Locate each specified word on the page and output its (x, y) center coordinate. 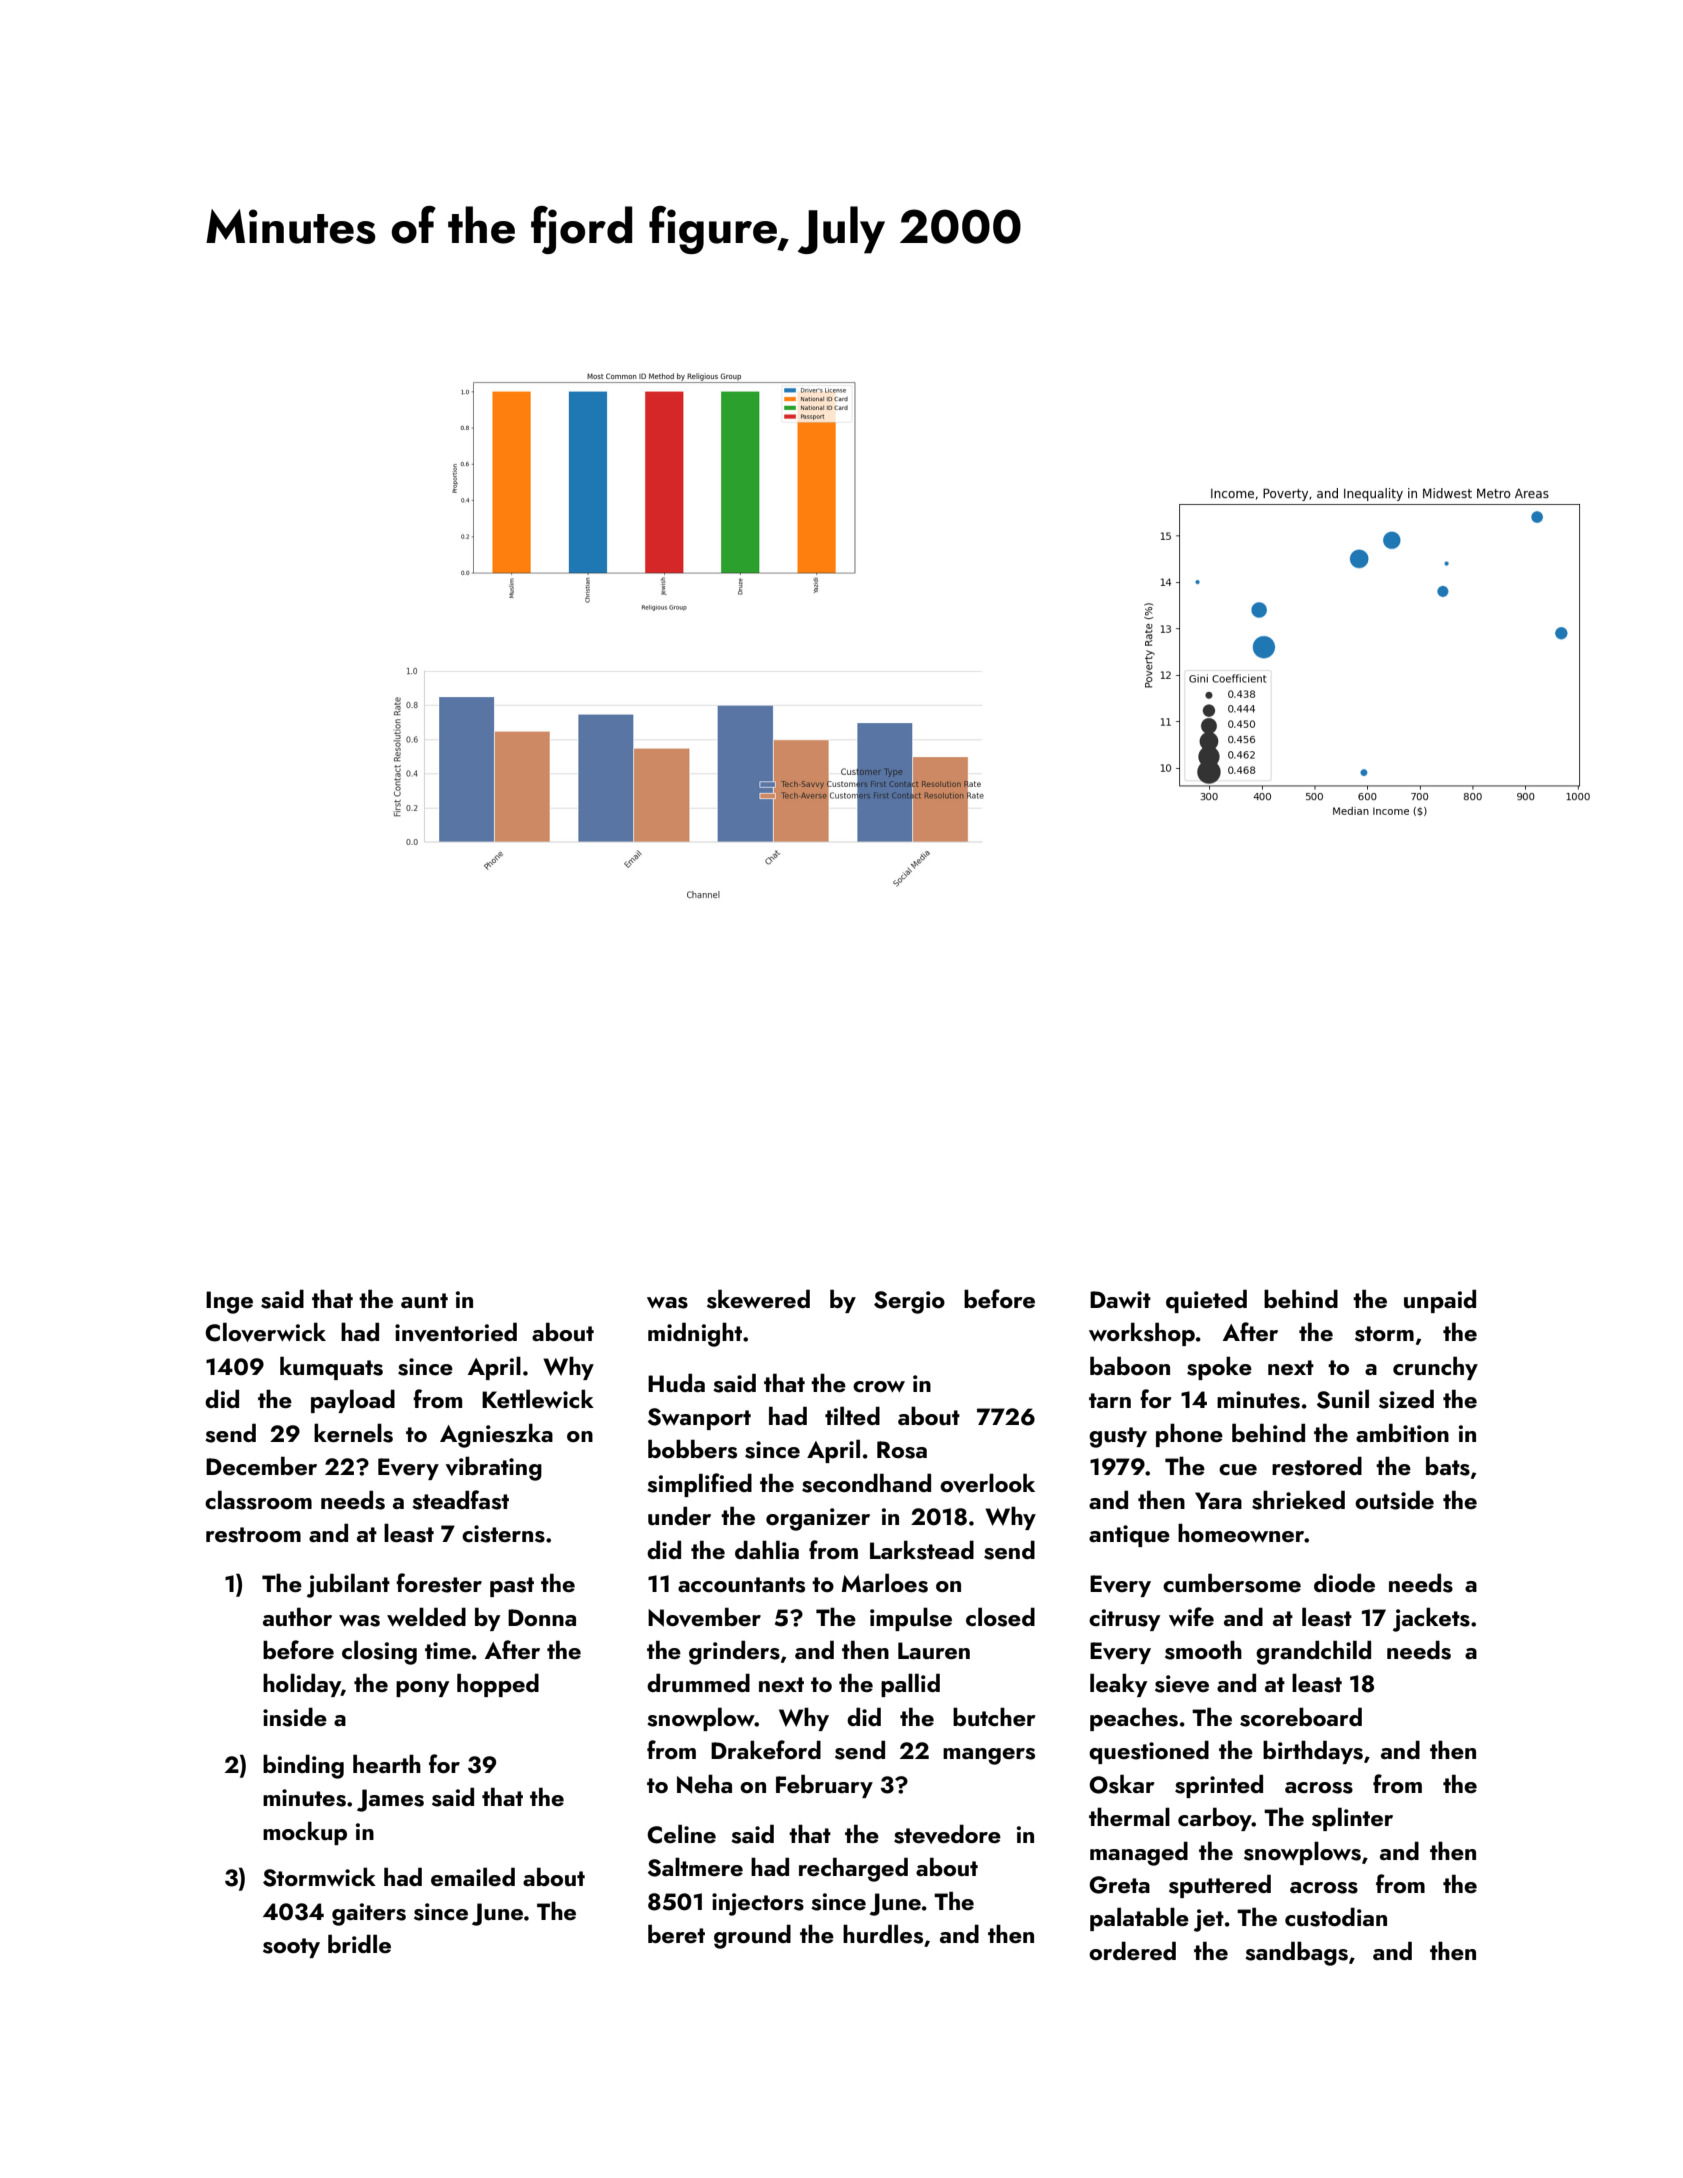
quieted (1206, 1301)
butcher (994, 1716)
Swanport (699, 1419)
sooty (291, 1948)
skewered (758, 1299)
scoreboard (1301, 1717)
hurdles (883, 1934)
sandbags (1296, 1953)
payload (353, 1401)
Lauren (934, 1650)
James (390, 1800)
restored (1317, 1466)
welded (426, 1616)
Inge (229, 1302)
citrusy (1124, 1620)
